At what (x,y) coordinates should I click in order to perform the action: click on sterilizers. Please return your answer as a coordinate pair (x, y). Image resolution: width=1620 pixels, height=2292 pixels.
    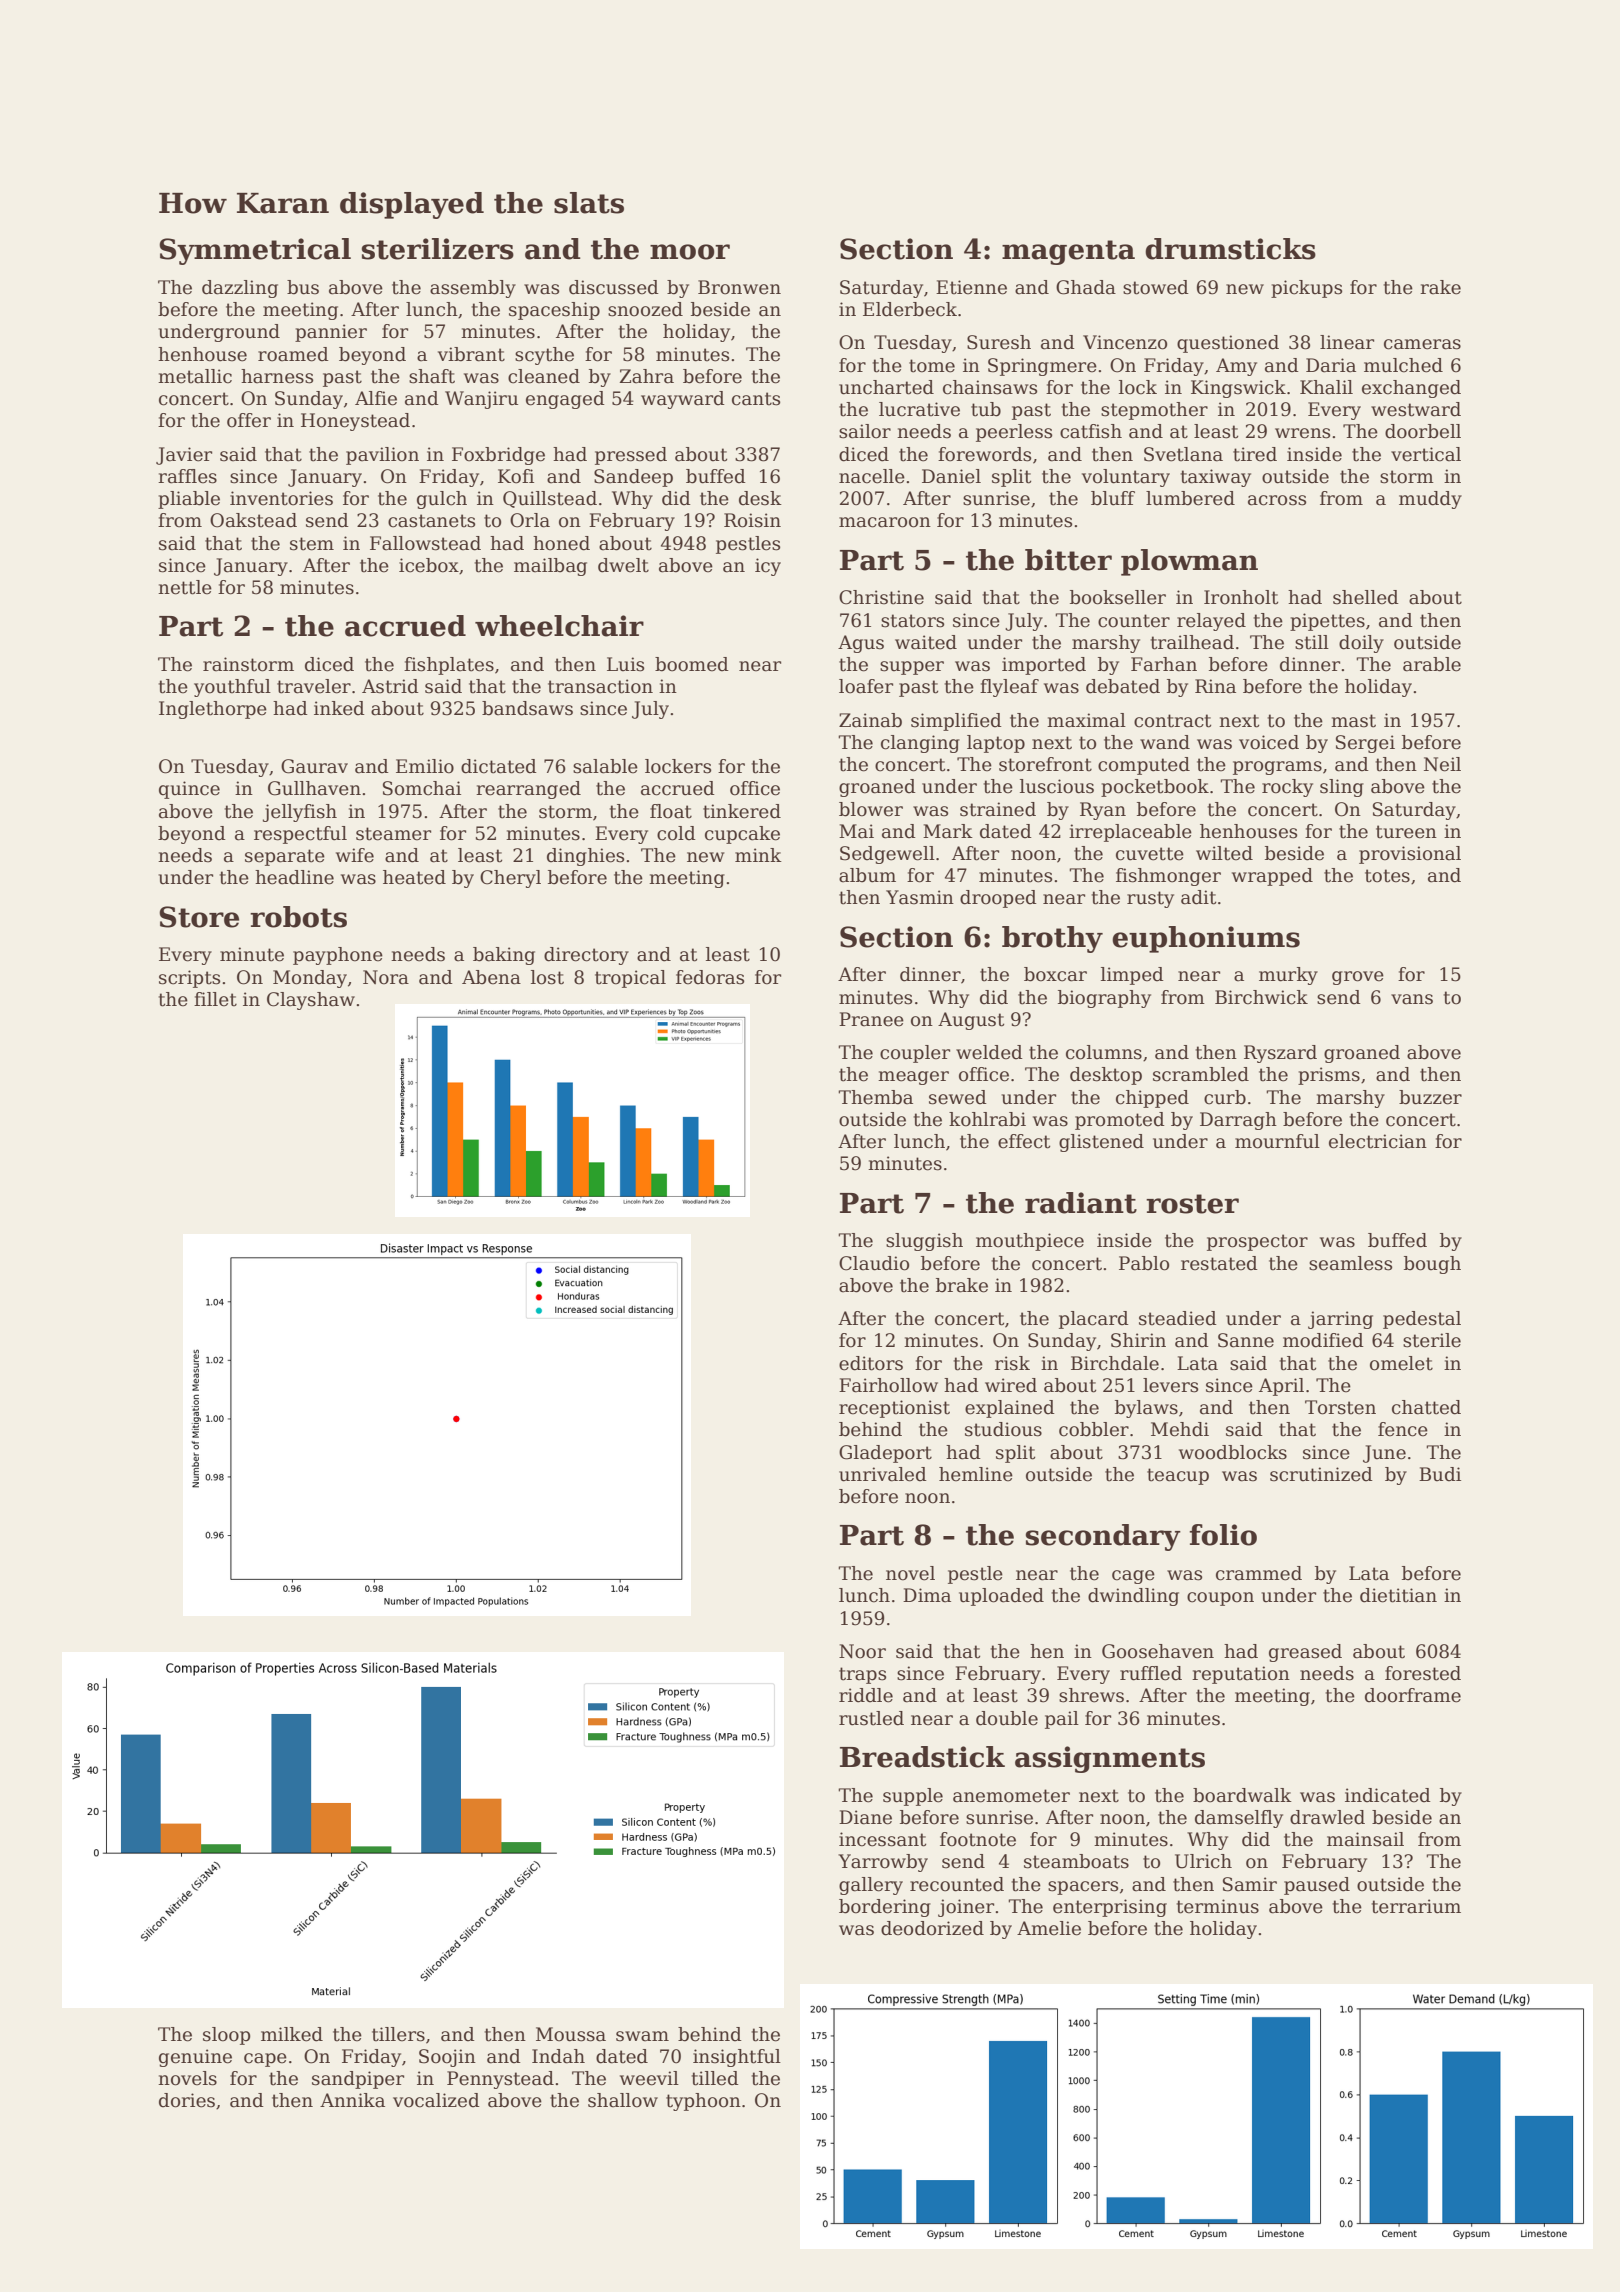
    Looking at the image, I should click on (438, 249).
